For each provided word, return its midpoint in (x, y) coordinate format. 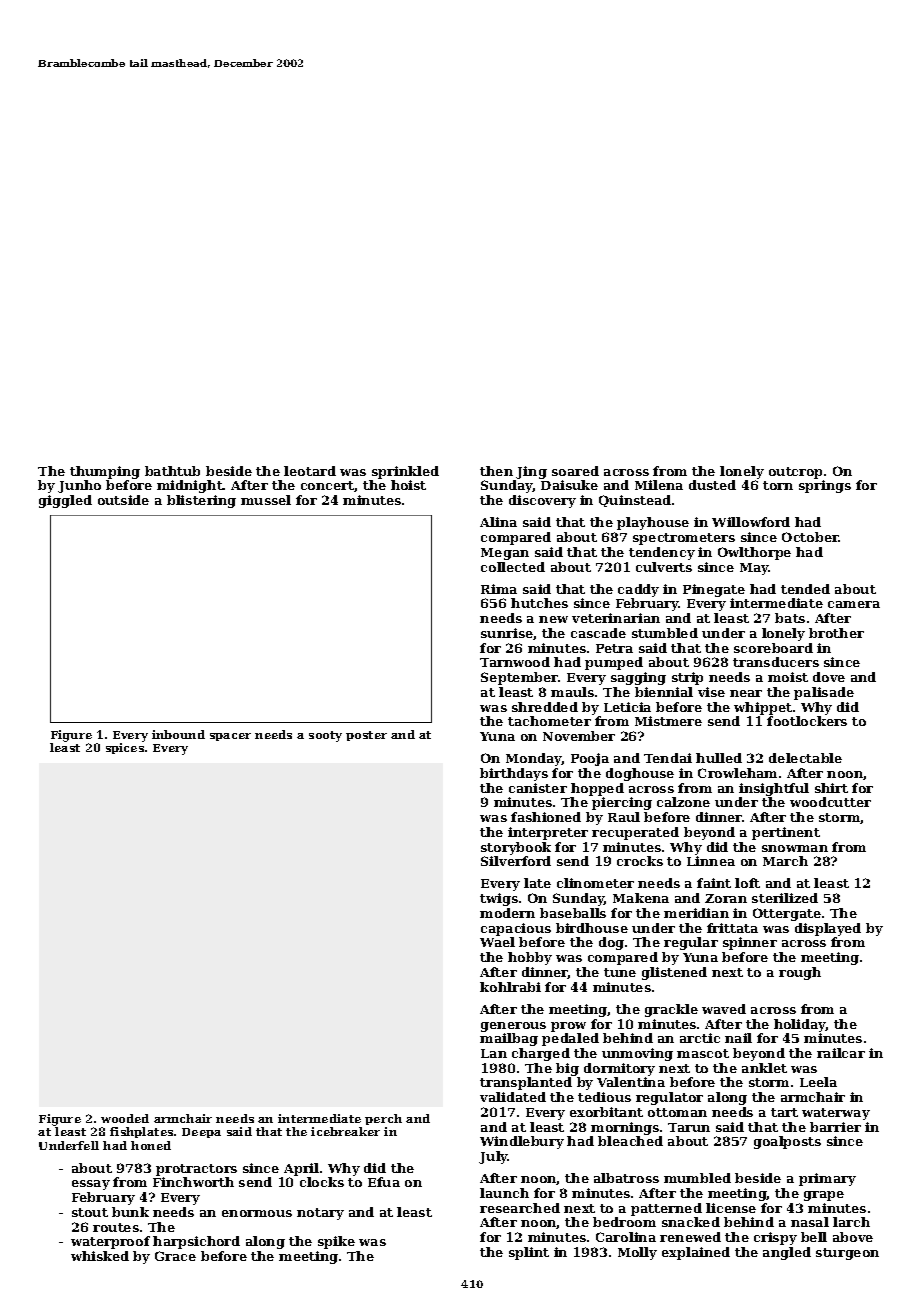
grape (824, 1196)
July (493, 1157)
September (520, 678)
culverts (664, 567)
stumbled (665, 633)
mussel (266, 500)
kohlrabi (510, 987)
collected (513, 567)
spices (125, 748)
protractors (196, 1170)
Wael (497, 942)
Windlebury (522, 1142)
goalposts (787, 1142)
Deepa (201, 1133)
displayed (828, 929)
